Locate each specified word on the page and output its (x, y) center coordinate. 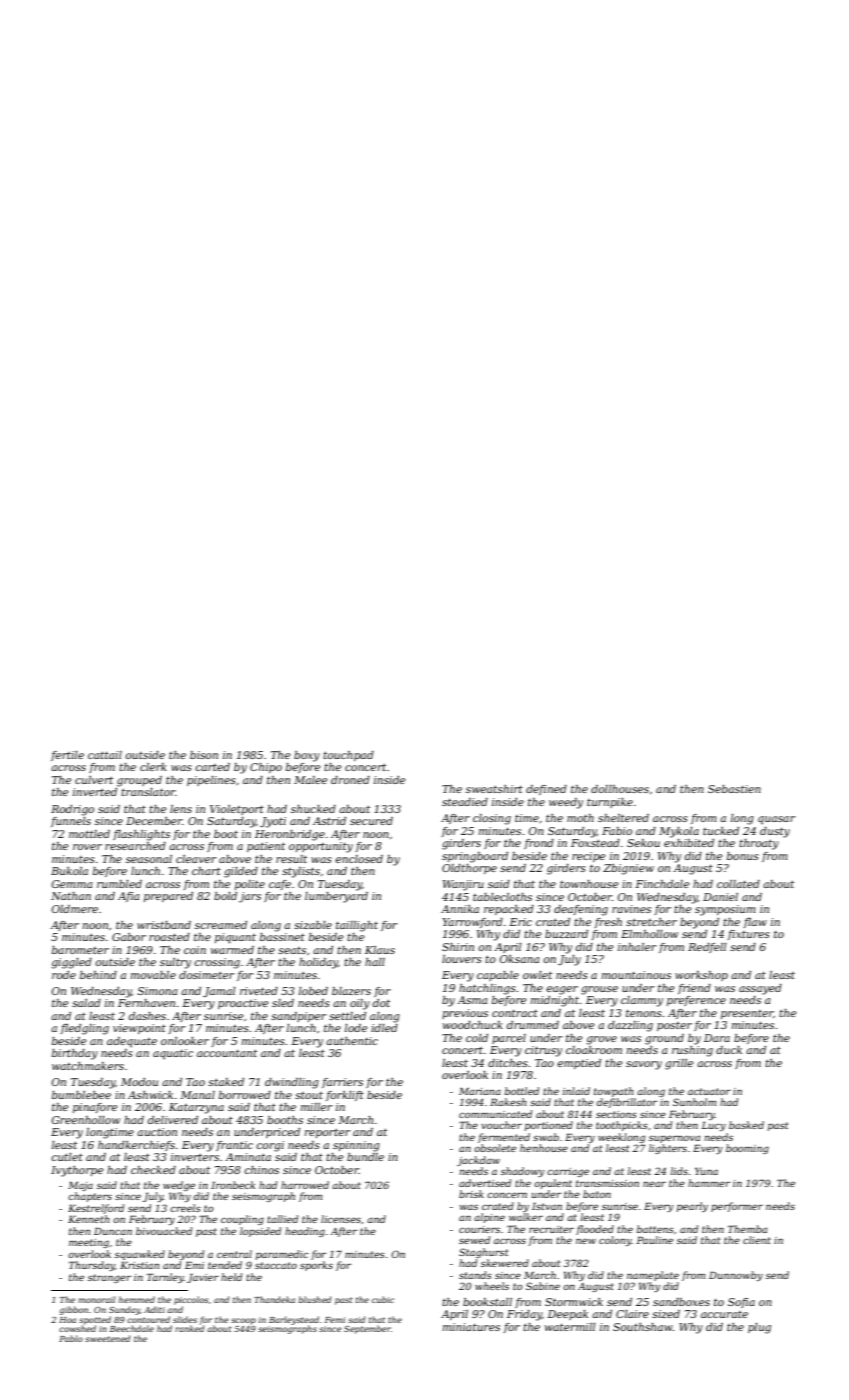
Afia (128, 897)
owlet (537, 975)
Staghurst (483, 1253)
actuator (709, 1091)
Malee (310, 780)
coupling (242, 1220)
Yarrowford (472, 923)
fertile (67, 756)
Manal (197, 1095)
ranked (190, 1328)
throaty (759, 844)
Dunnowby (736, 1276)
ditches (508, 1063)
